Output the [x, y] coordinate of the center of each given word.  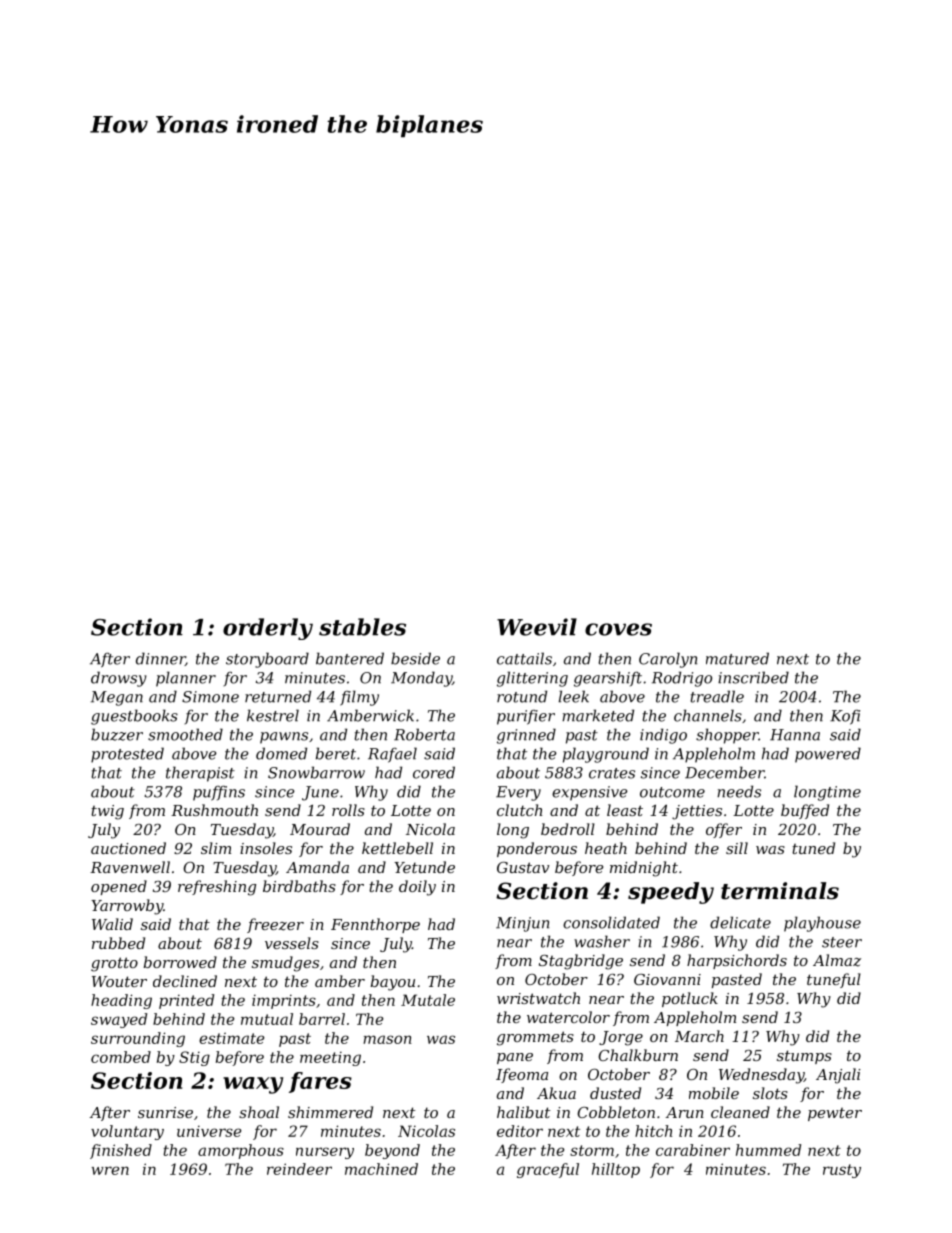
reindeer [299, 1169]
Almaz [837, 960]
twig [107, 812]
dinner [160, 659]
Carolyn [668, 660]
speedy [671, 893]
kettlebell [397, 848]
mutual [267, 1019]
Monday [421, 679]
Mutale [428, 1000]
